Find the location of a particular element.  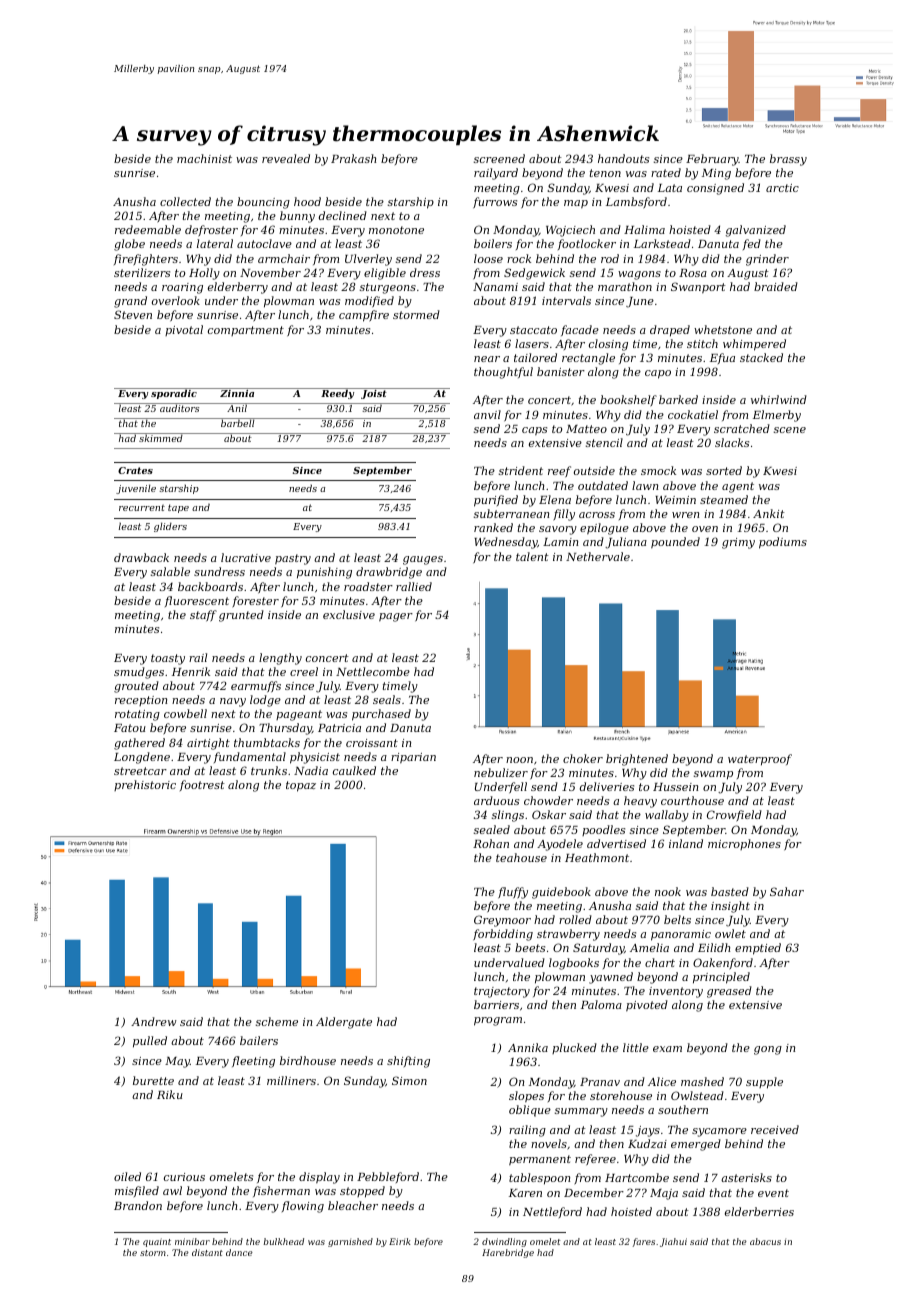

Maja is located at coordinates (664, 1194).
